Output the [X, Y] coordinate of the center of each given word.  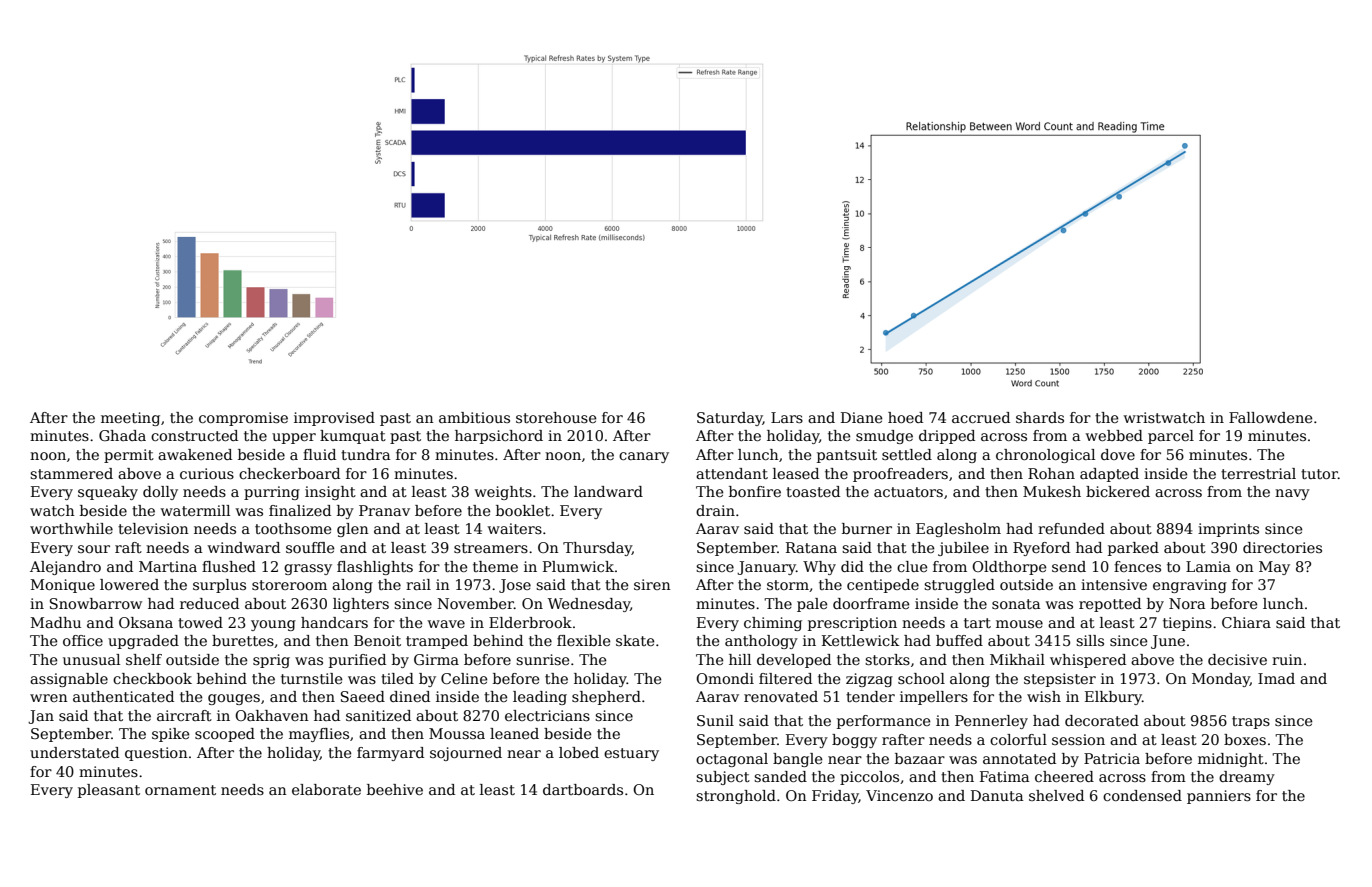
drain [715, 510]
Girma [436, 659]
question [156, 754]
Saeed [363, 696]
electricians [547, 715]
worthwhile [71, 528]
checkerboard [289, 473]
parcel [1171, 437]
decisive [1237, 659]
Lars [787, 417]
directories [1282, 547]
